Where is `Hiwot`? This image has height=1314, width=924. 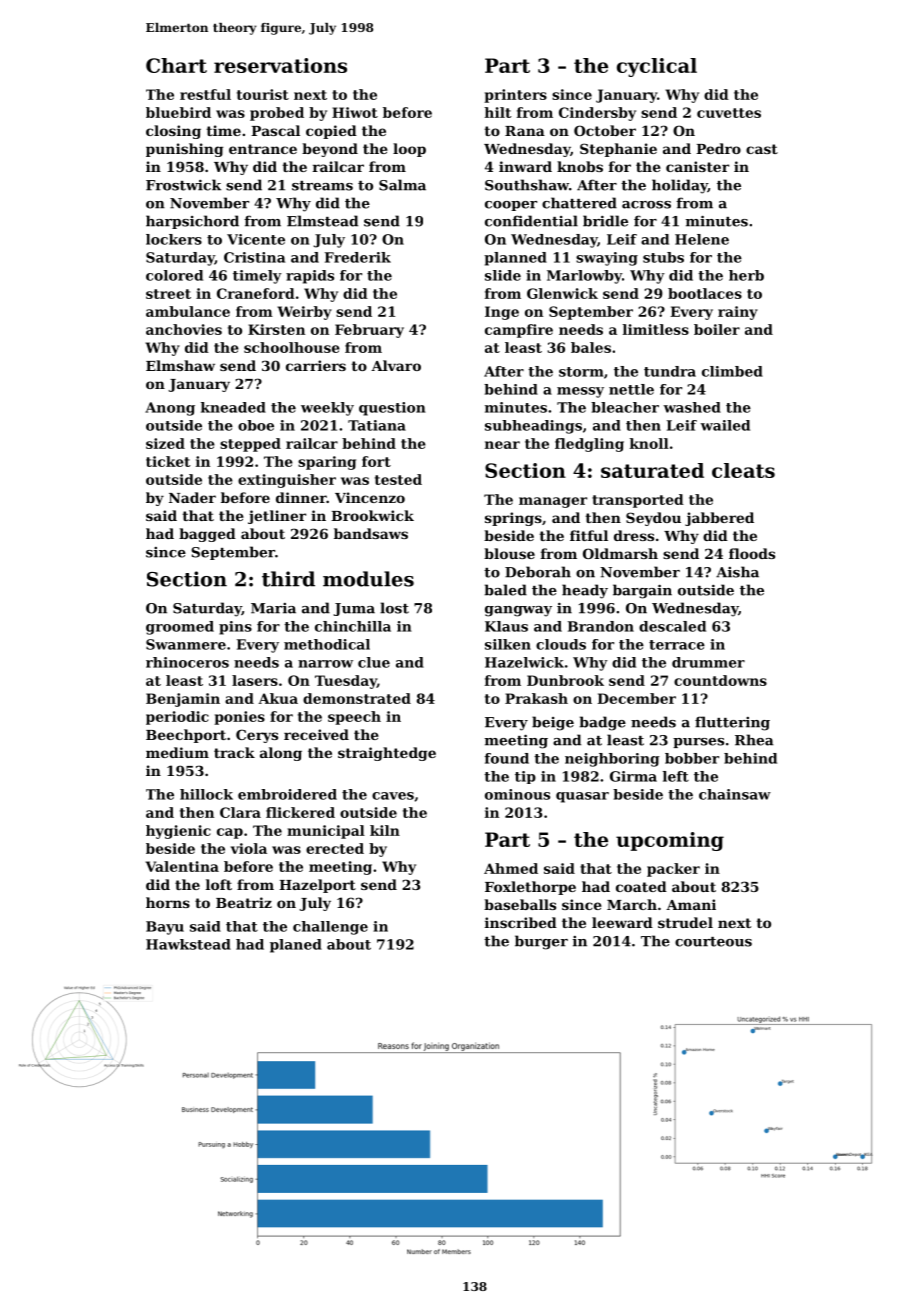
Hiwot is located at coordinates (355, 112).
